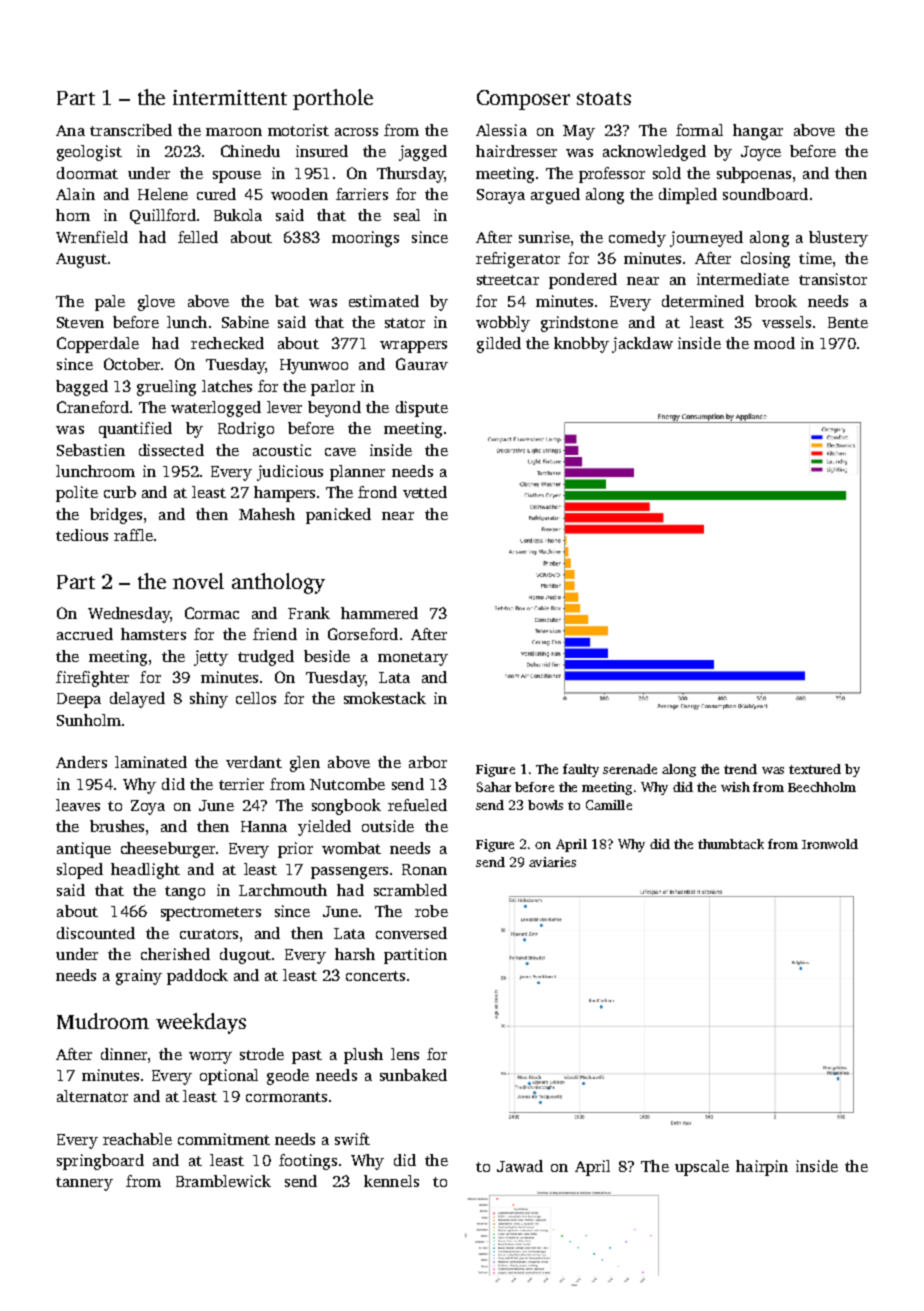 Image resolution: width=924 pixels, height=1311 pixels. Describe the element at coordinates (425, 492) in the image. I see `vetted` at that location.
